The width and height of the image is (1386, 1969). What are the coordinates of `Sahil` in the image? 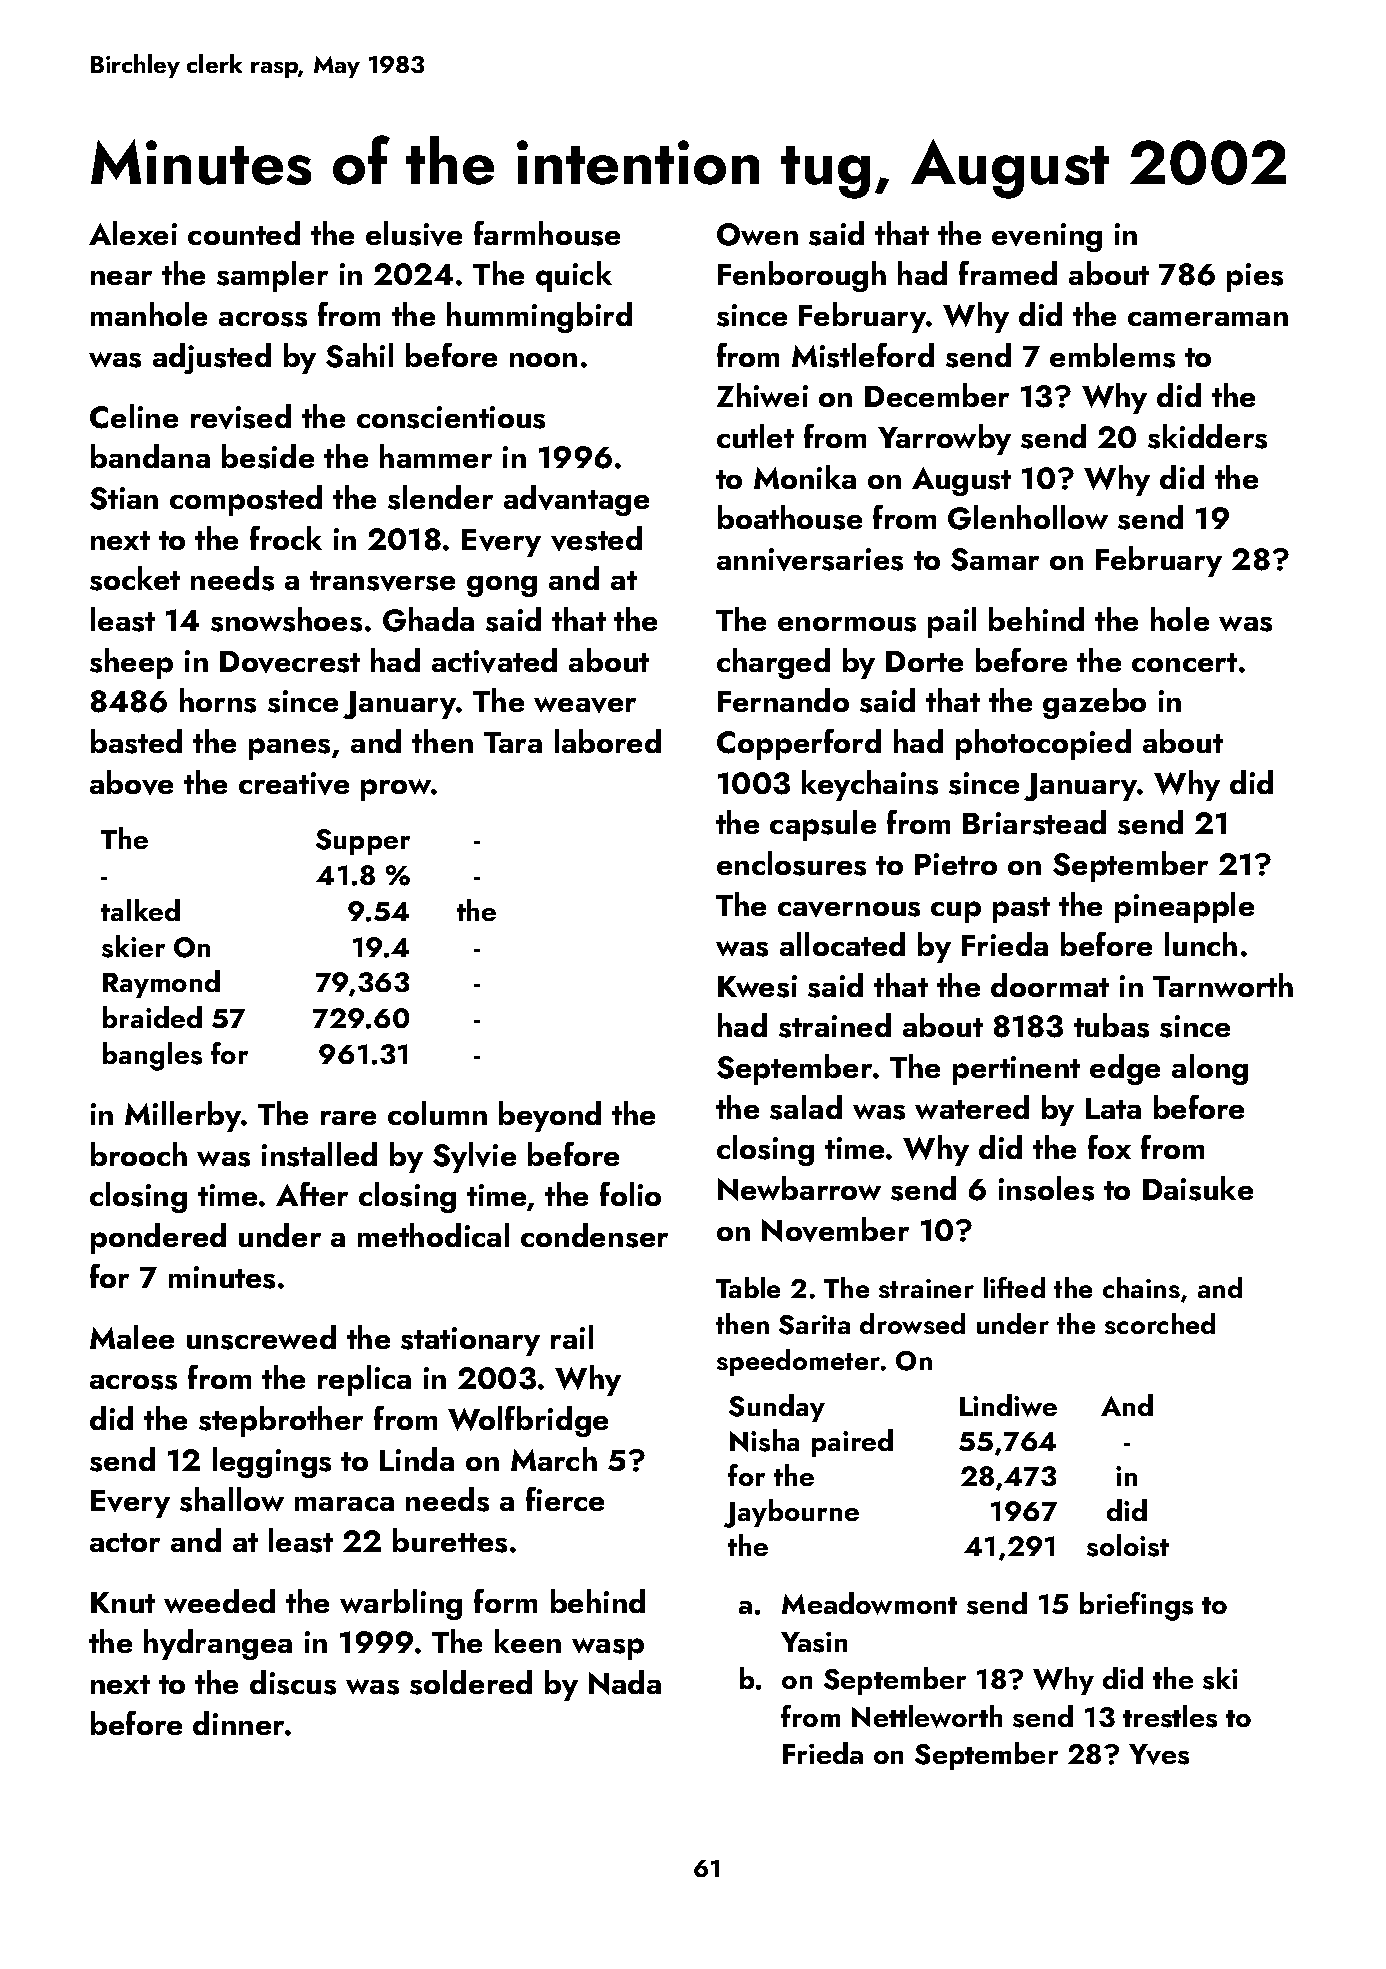 It's located at (359, 355).
